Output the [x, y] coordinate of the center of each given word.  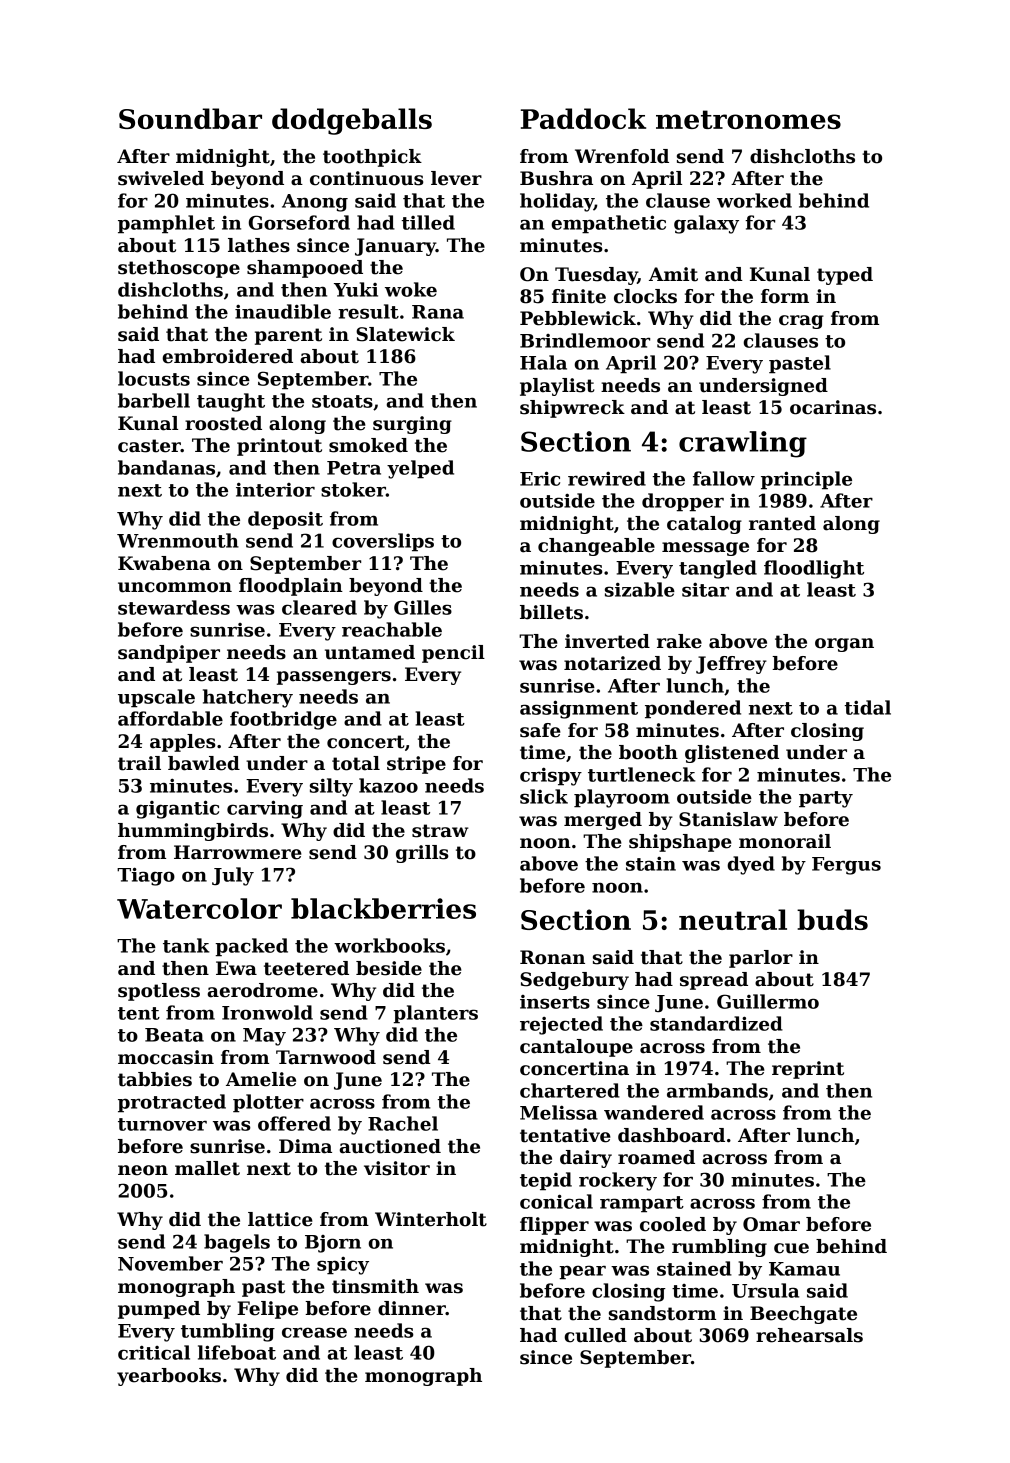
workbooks [389, 945]
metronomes [748, 119]
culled [595, 1335]
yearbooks [169, 1377]
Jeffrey [731, 665]
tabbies [155, 1079]
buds [832, 919]
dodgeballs [352, 121]
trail [139, 763]
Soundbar [190, 118]
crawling [743, 444]
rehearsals [809, 1335]
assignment [579, 709]
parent [288, 336]
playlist [557, 387]
